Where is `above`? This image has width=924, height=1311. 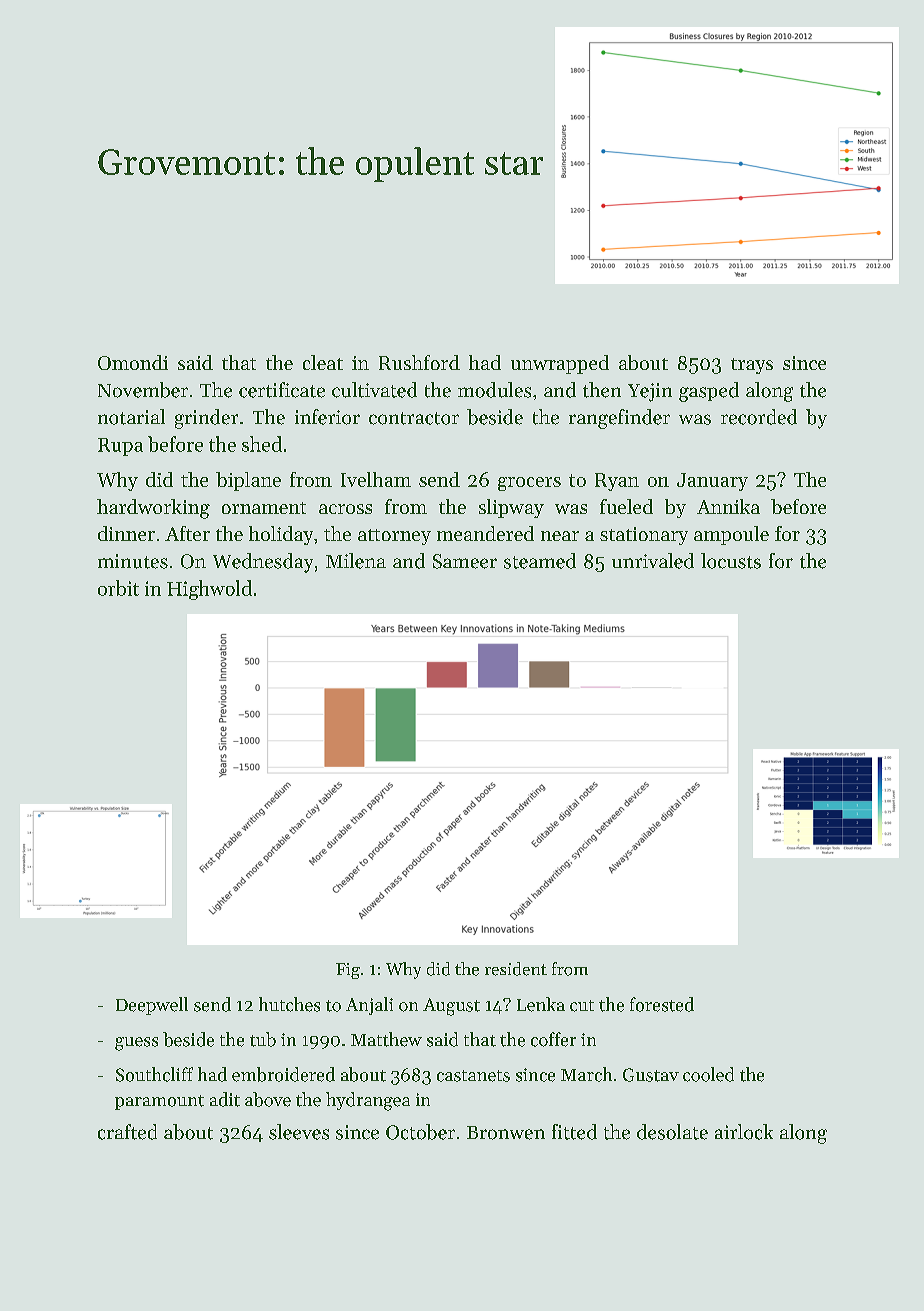
above is located at coordinates (268, 1099).
